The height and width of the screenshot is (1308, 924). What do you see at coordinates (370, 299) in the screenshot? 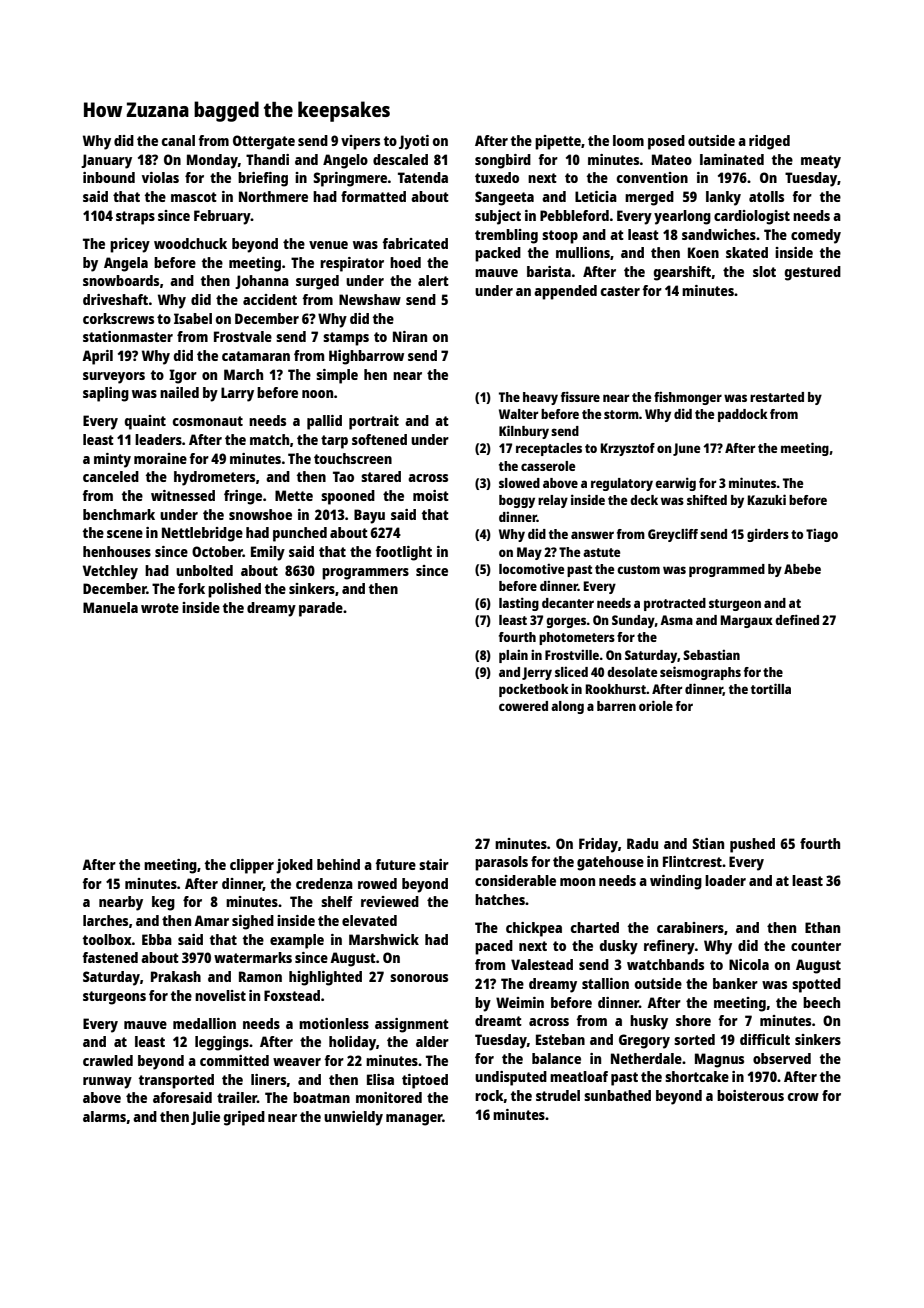
I see `Newshaw` at bounding box center [370, 299].
